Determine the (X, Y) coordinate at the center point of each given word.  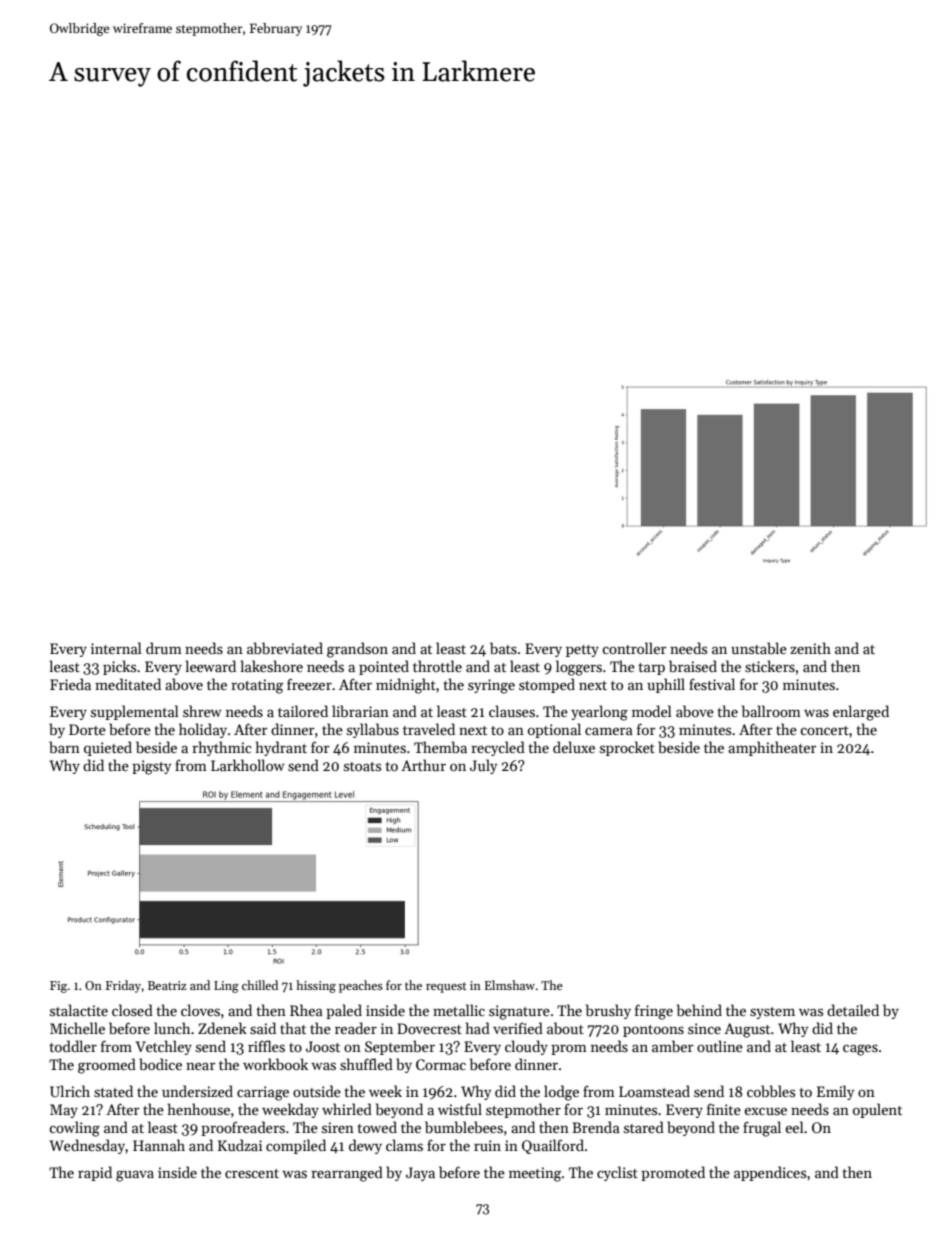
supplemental (135, 712)
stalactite (79, 1010)
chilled (260, 985)
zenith (810, 648)
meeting (535, 1174)
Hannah (159, 1145)
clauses (512, 711)
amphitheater (772, 748)
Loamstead (654, 1091)
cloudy (526, 1047)
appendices (770, 1173)
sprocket (627, 748)
